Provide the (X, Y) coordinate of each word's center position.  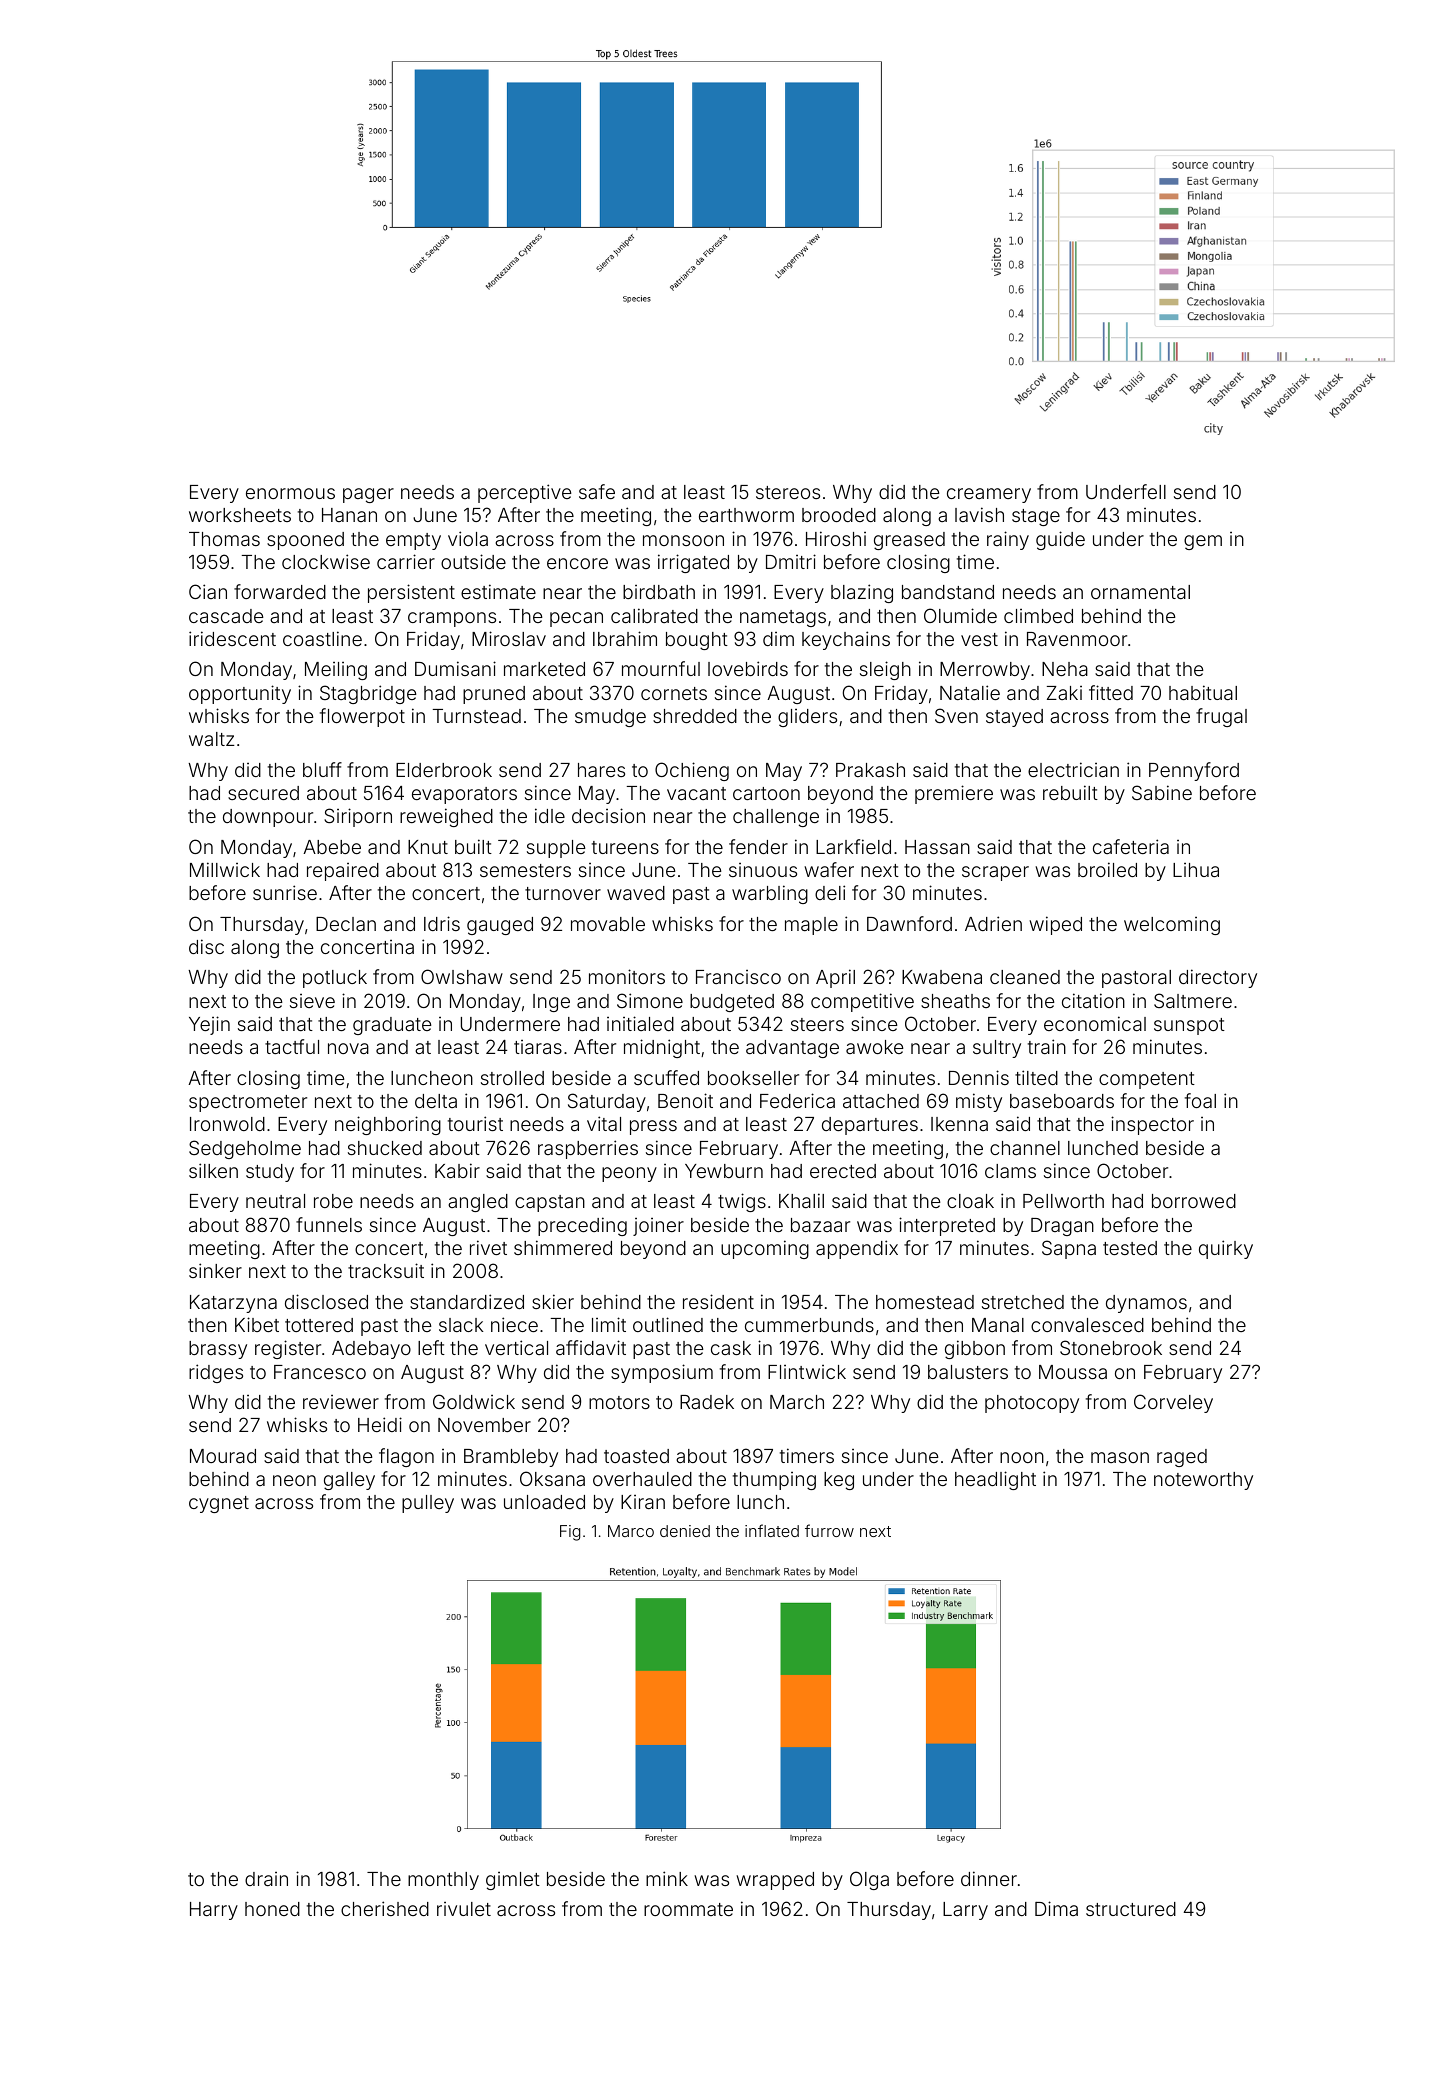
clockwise (326, 561)
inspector (1152, 1125)
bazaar (820, 1225)
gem (1203, 542)
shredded (695, 716)
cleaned (1025, 977)
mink (667, 1878)
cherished (385, 1908)
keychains (846, 640)
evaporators (464, 795)
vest (979, 639)
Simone (650, 1000)
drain (266, 1879)
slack (461, 1325)
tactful (292, 1046)
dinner (989, 1878)
